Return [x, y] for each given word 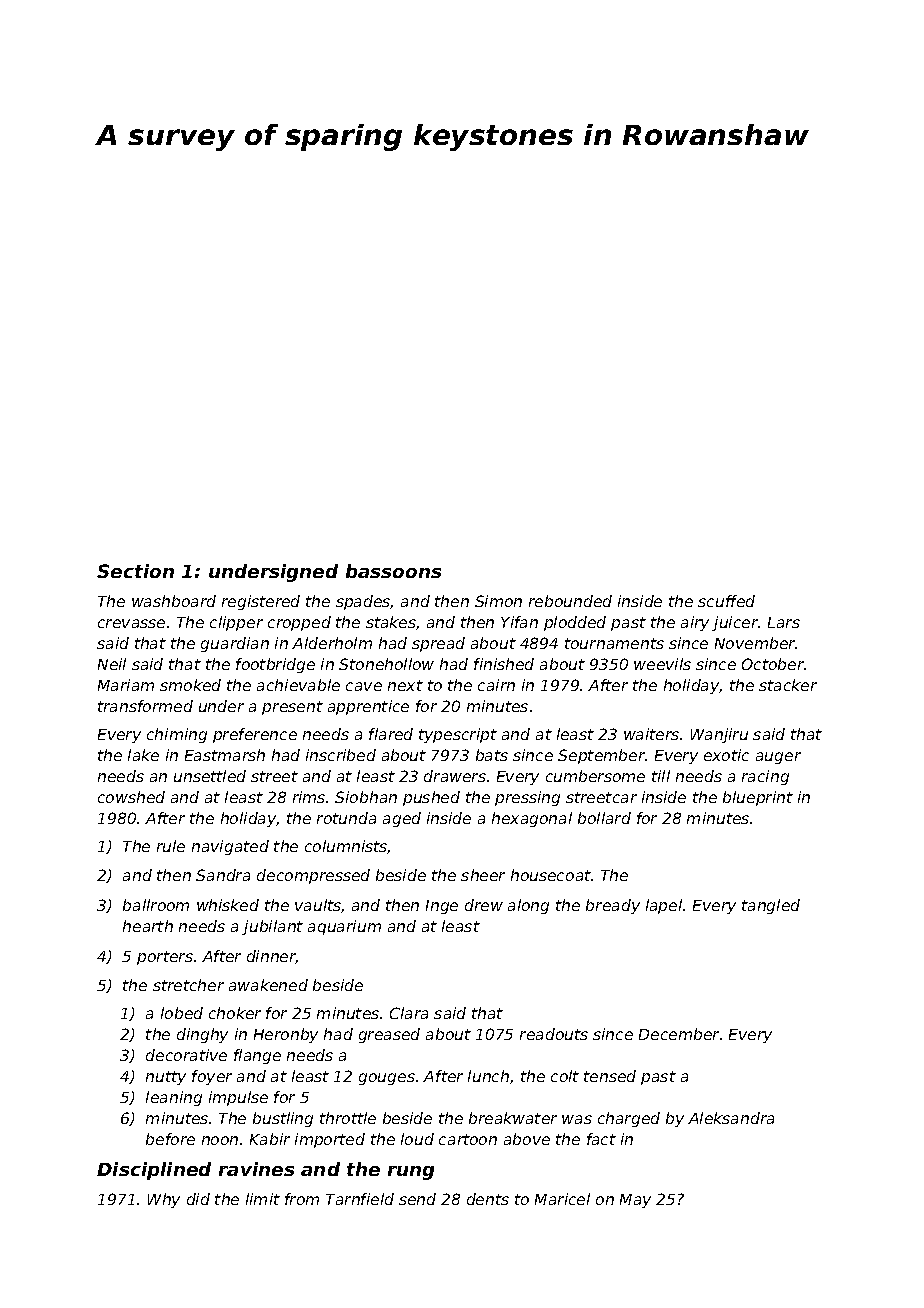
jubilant [272, 927]
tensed [610, 1076]
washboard [174, 601]
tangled [771, 906]
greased [389, 1035]
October [773, 664]
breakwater [513, 1118]
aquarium [344, 927]
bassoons [393, 571]
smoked [190, 685]
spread [438, 644]
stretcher [188, 985]
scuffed [726, 601]
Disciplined [154, 1171]
